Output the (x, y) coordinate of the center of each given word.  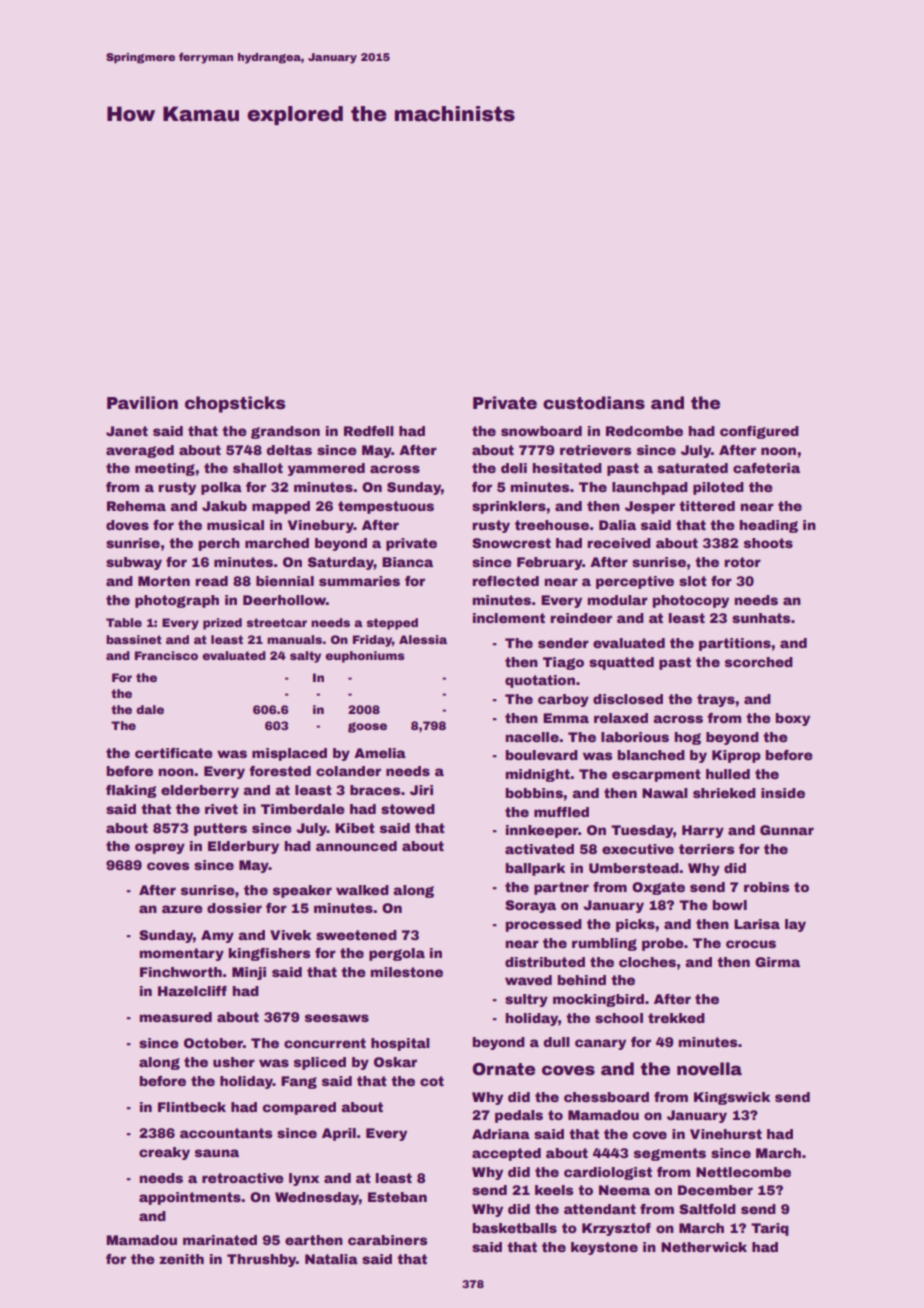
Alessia (423, 639)
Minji (249, 973)
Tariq (770, 1229)
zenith (181, 1259)
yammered (326, 469)
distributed (545, 962)
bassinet (134, 639)
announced (356, 846)
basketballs (515, 1228)
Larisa (757, 924)
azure (182, 909)
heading (768, 526)
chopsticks (235, 404)
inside (783, 793)
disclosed (628, 699)
